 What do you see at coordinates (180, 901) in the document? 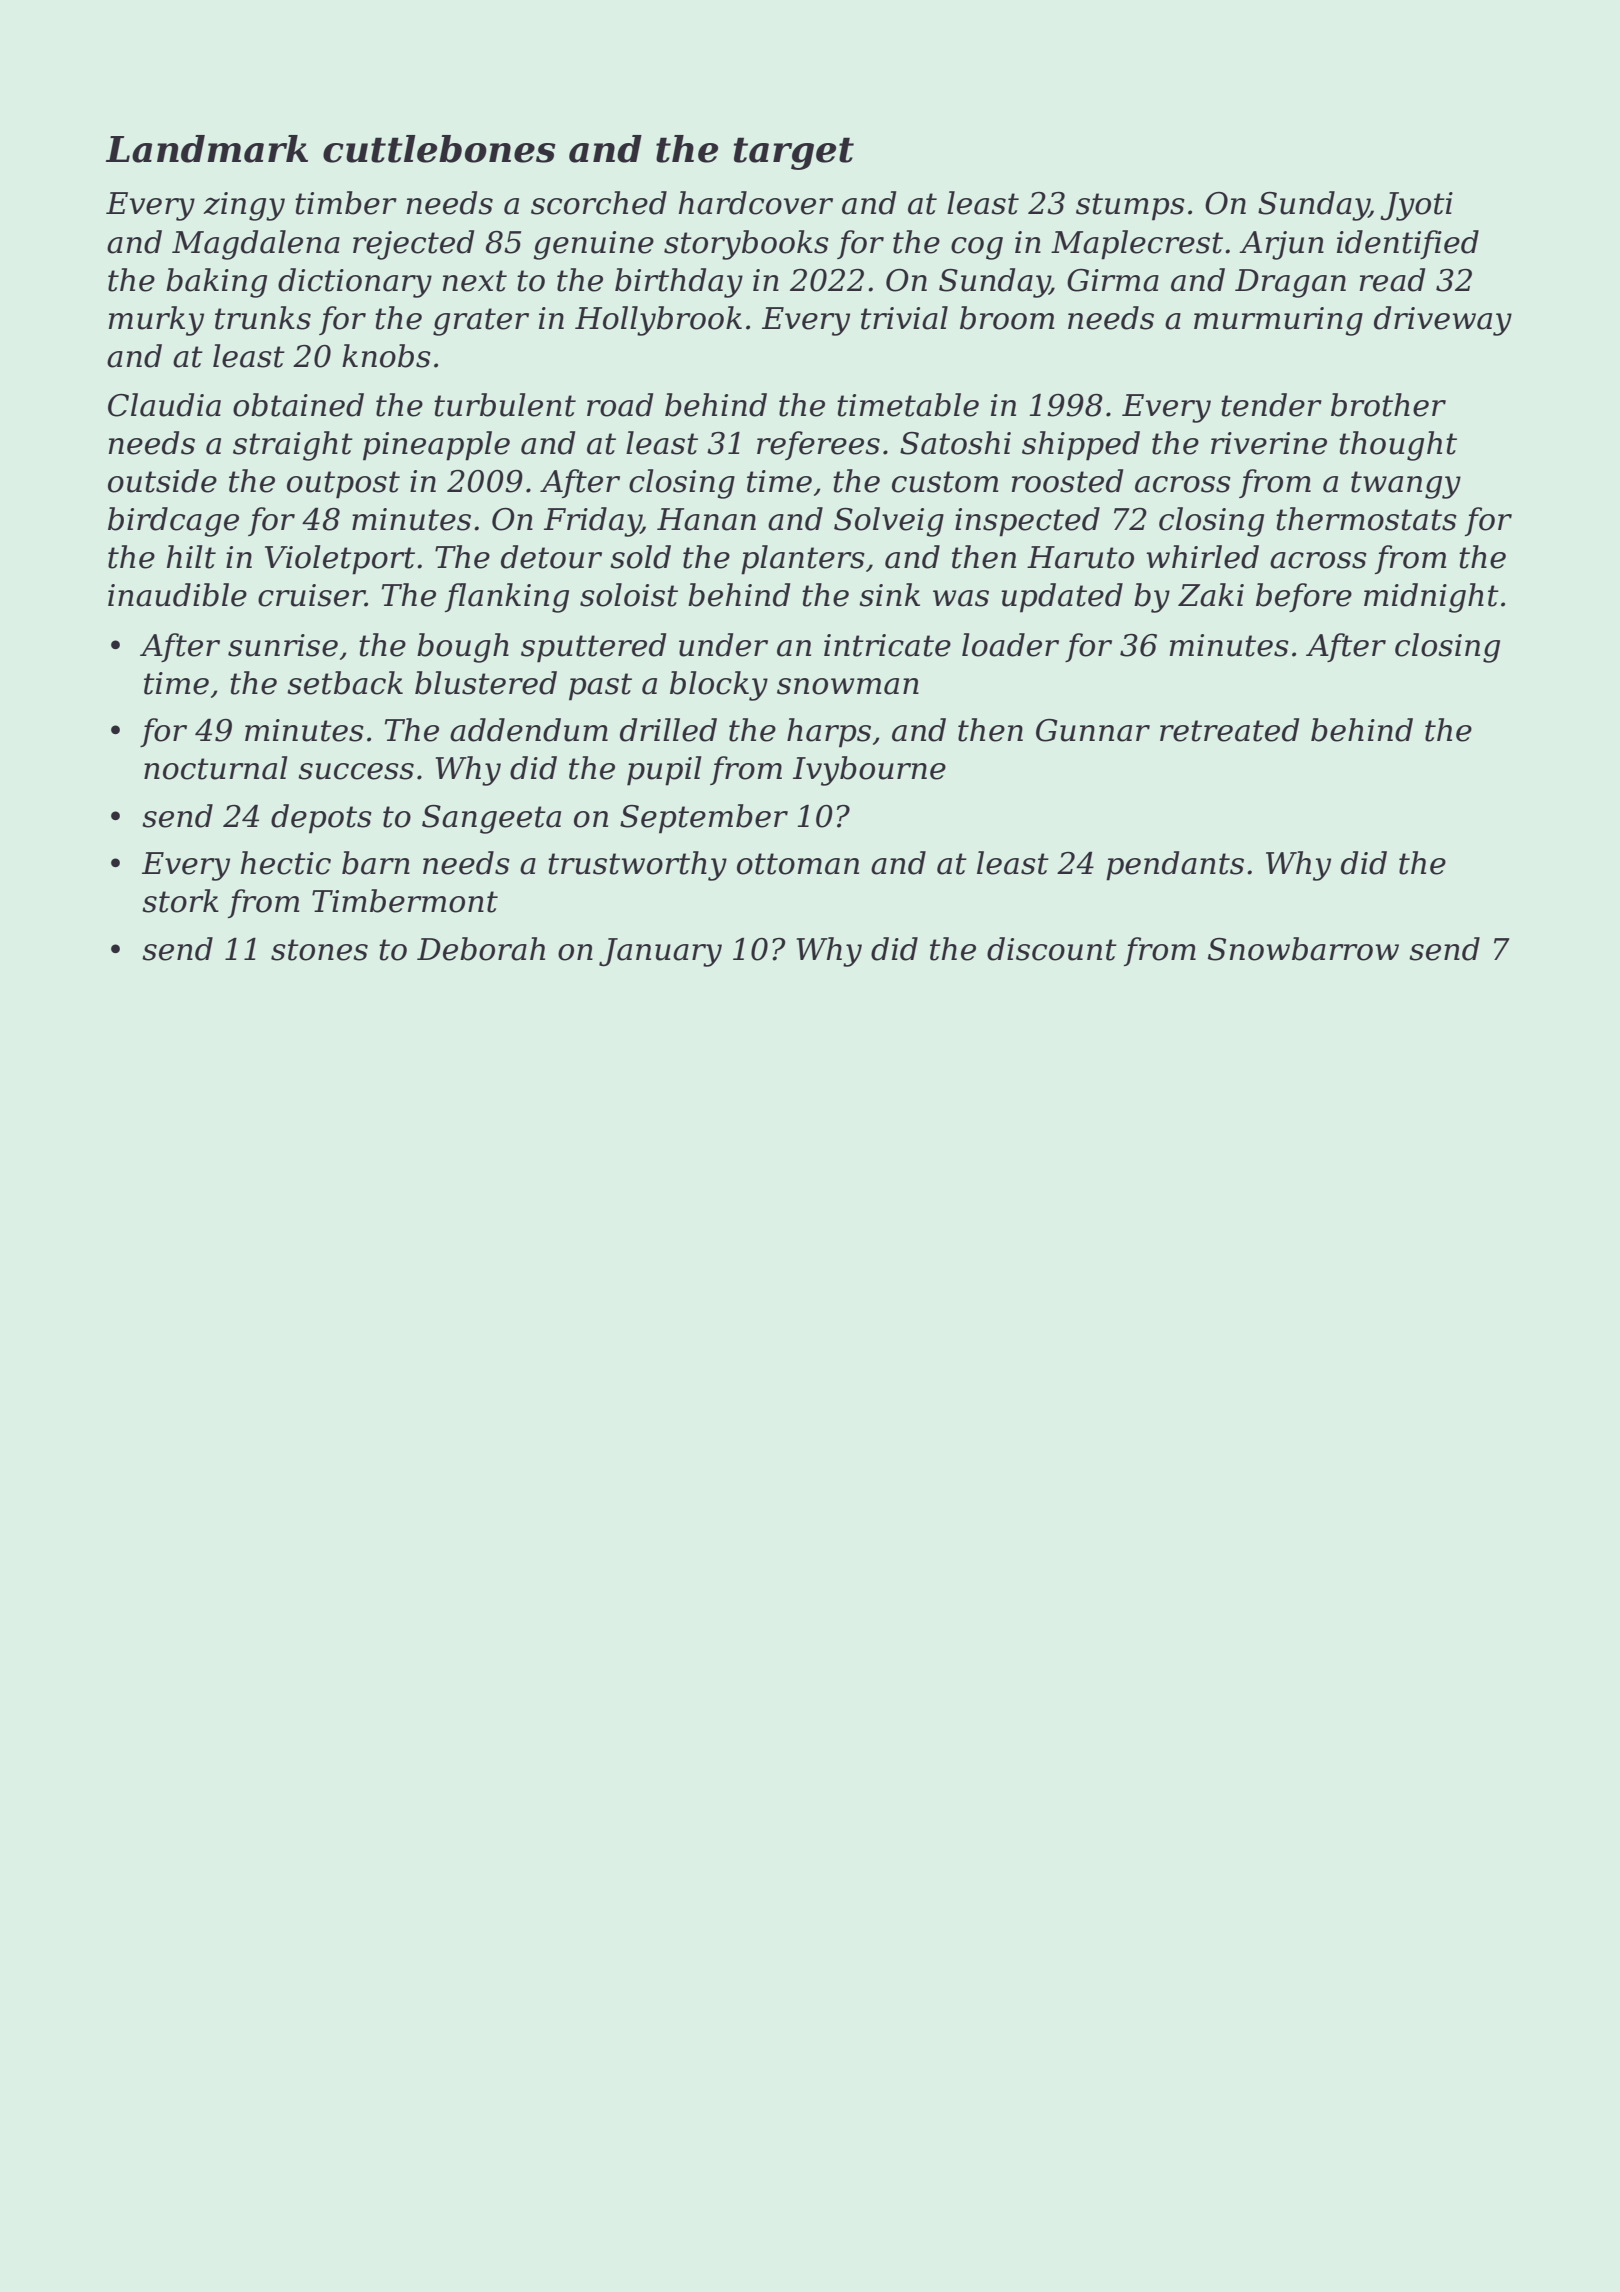
I see `stork` at bounding box center [180, 901].
